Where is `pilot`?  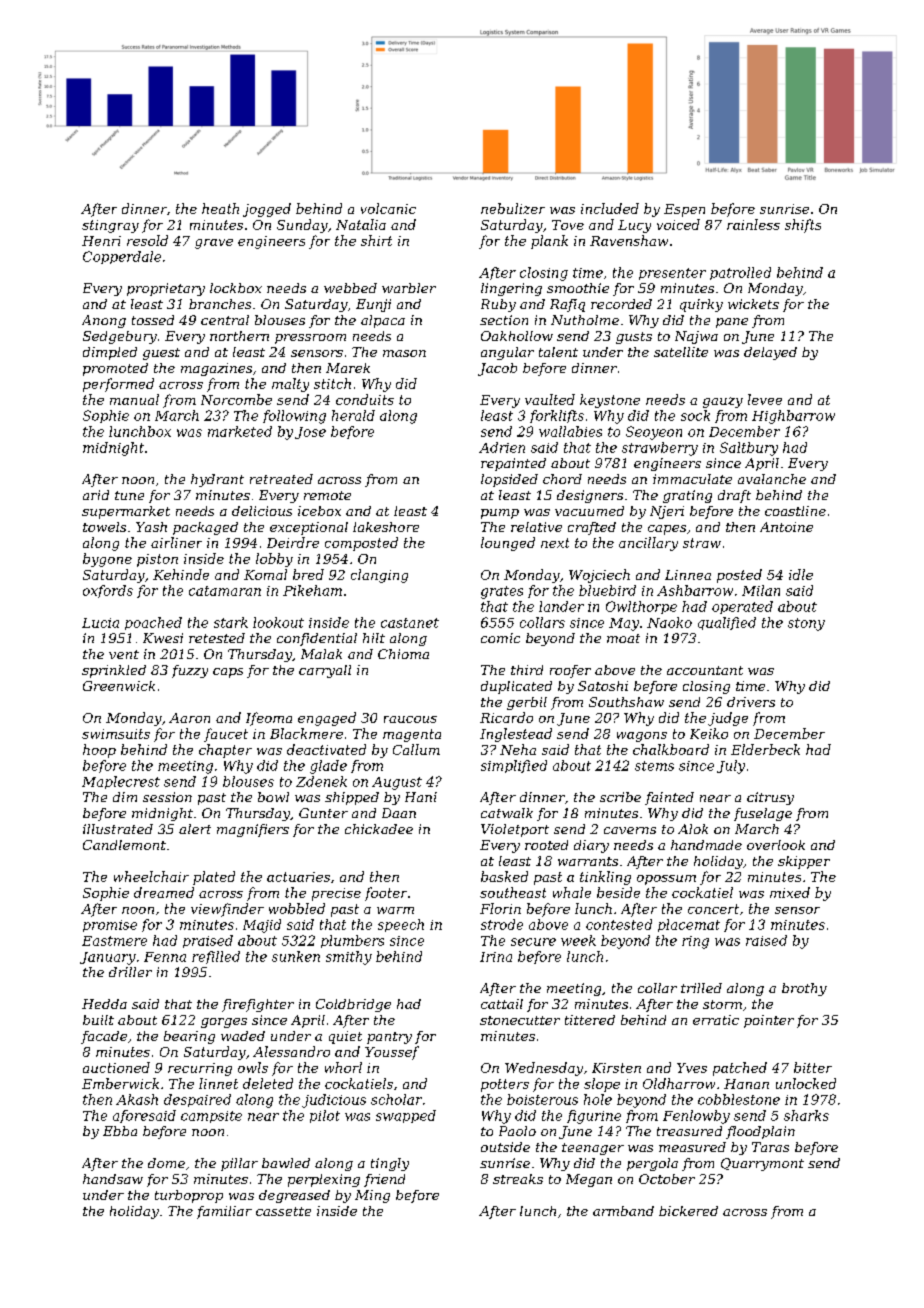
pilot is located at coordinates (325, 1116).
